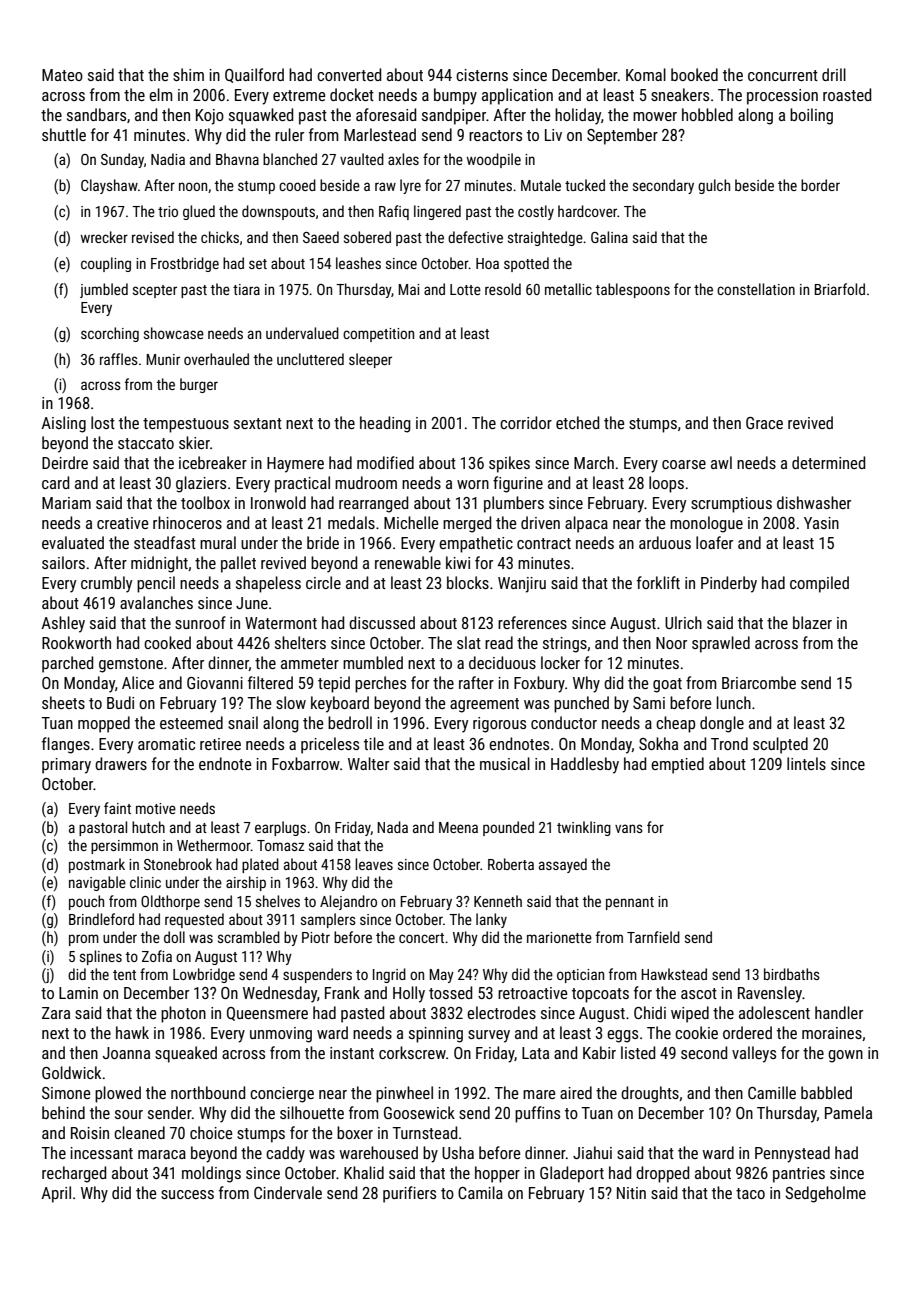 This page has width=924, height=1308. Describe the element at coordinates (839, 1012) in the page. I see `handler` at that location.
